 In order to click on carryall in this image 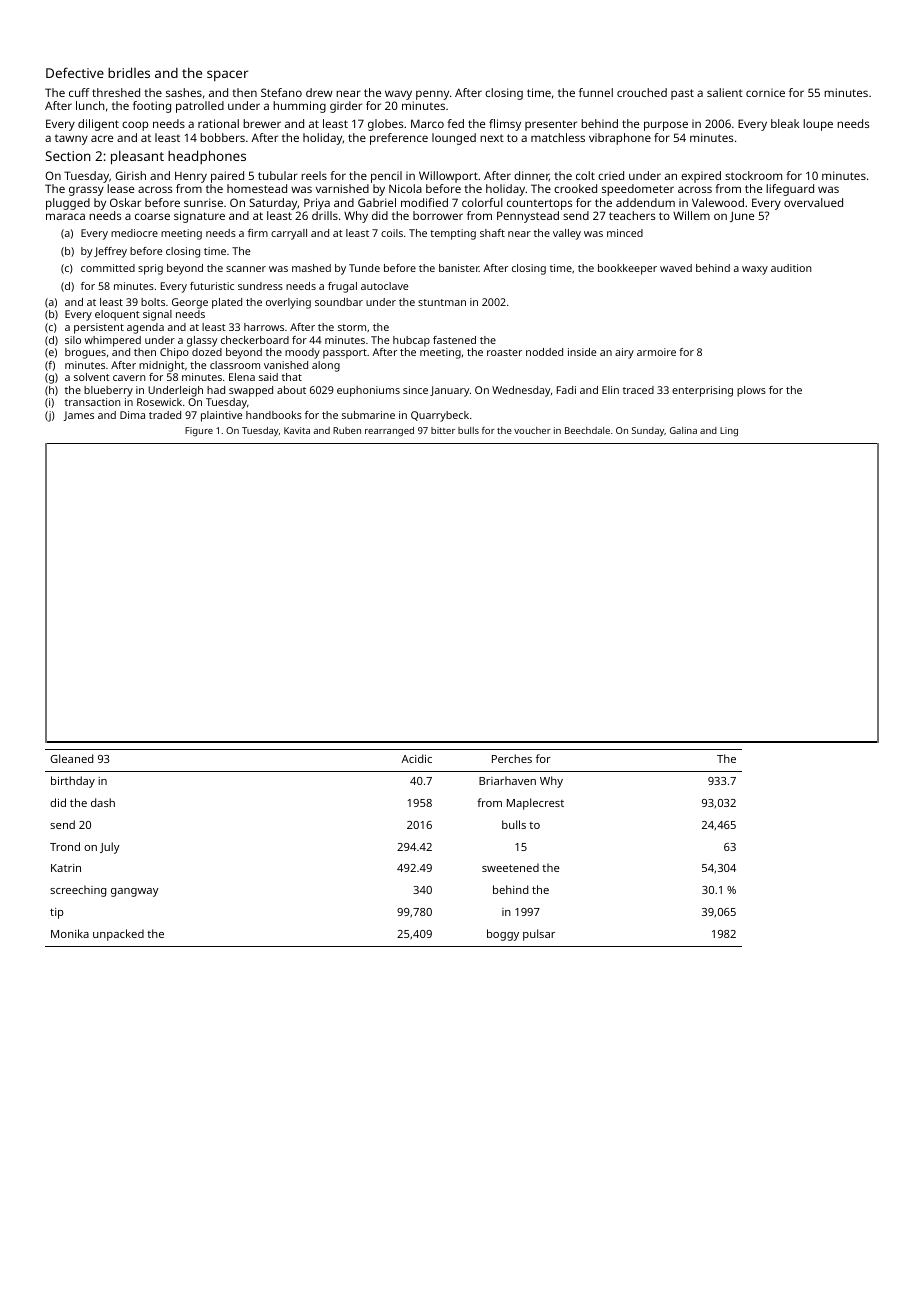, I will do `click(289, 234)`.
